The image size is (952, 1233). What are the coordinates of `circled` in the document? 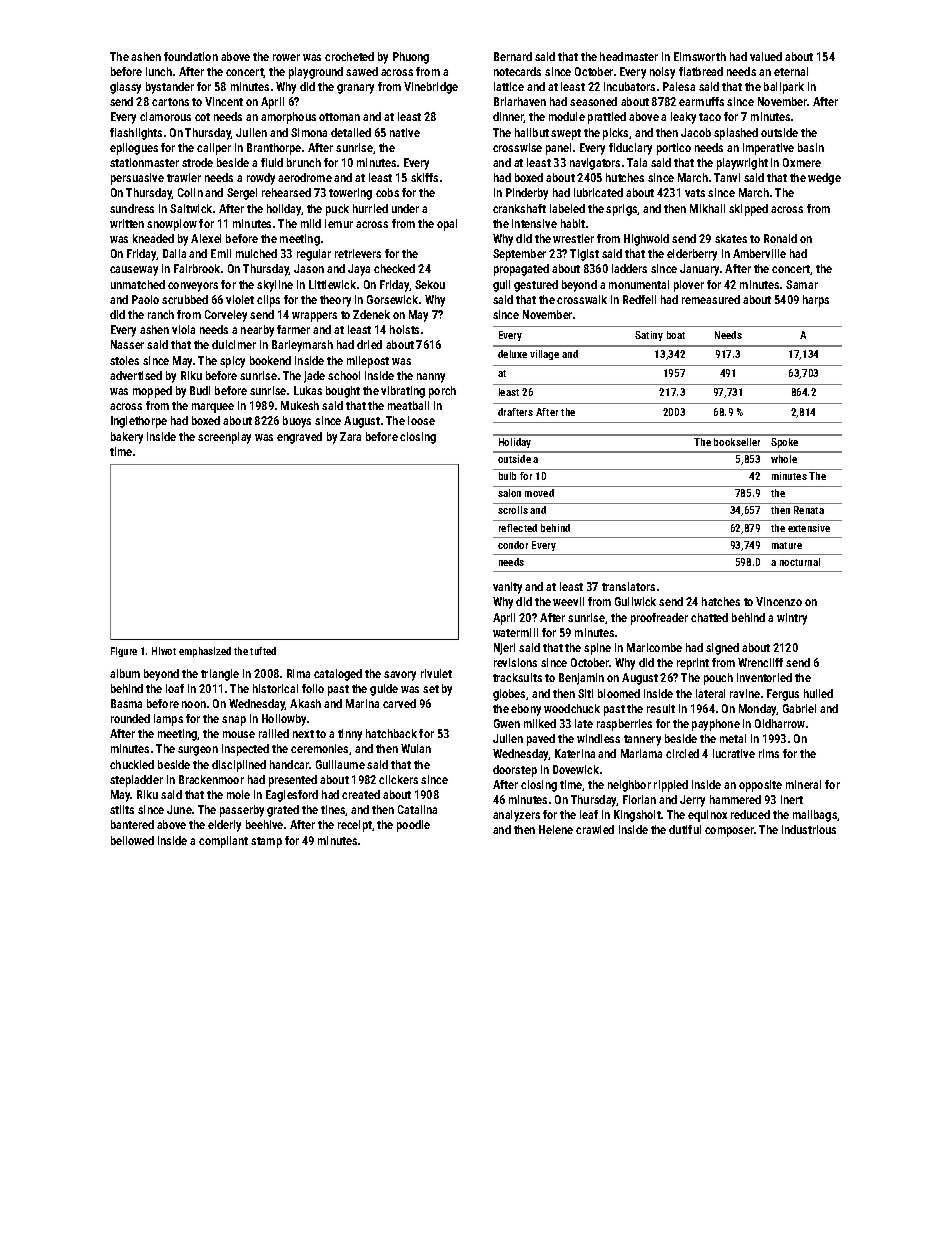 It's located at (682, 753).
